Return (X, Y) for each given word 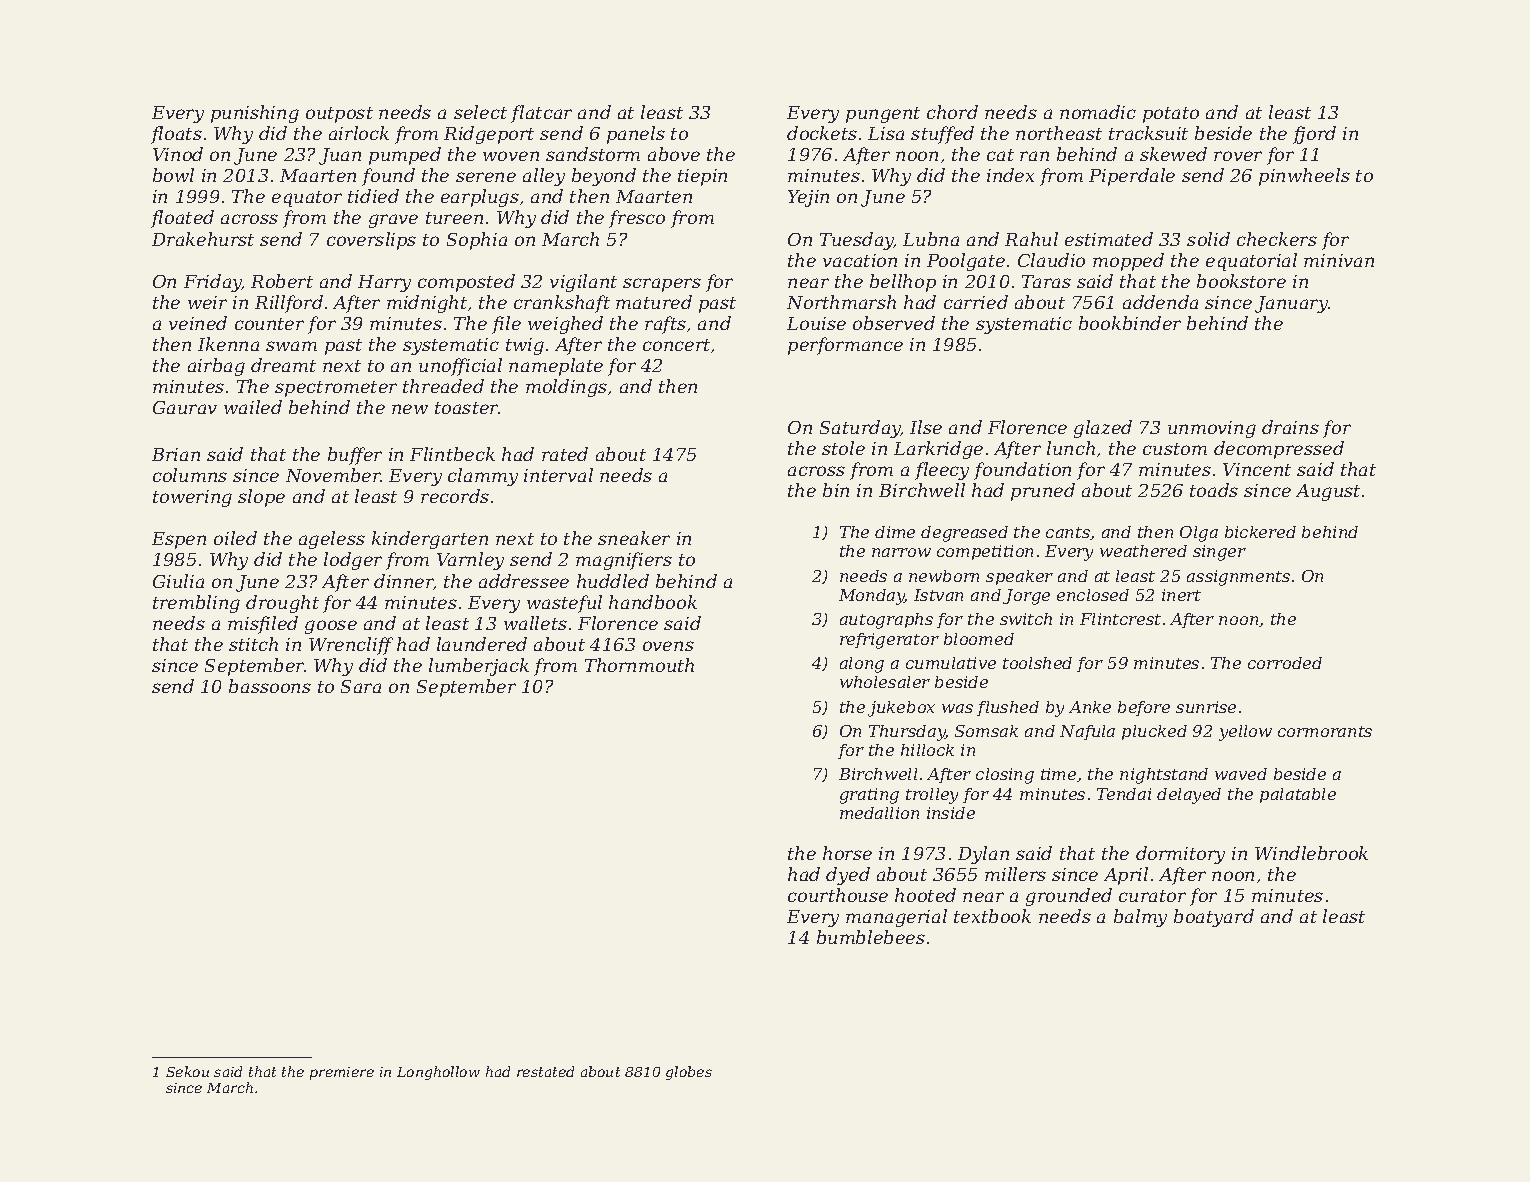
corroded (1285, 663)
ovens (668, 646)
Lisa (886, 133)
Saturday (860, 429)
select (480, 112)
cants (1068, 532)
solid (1208, 239)
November (333, 475)
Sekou (187, 1071)
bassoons (270, 686)
